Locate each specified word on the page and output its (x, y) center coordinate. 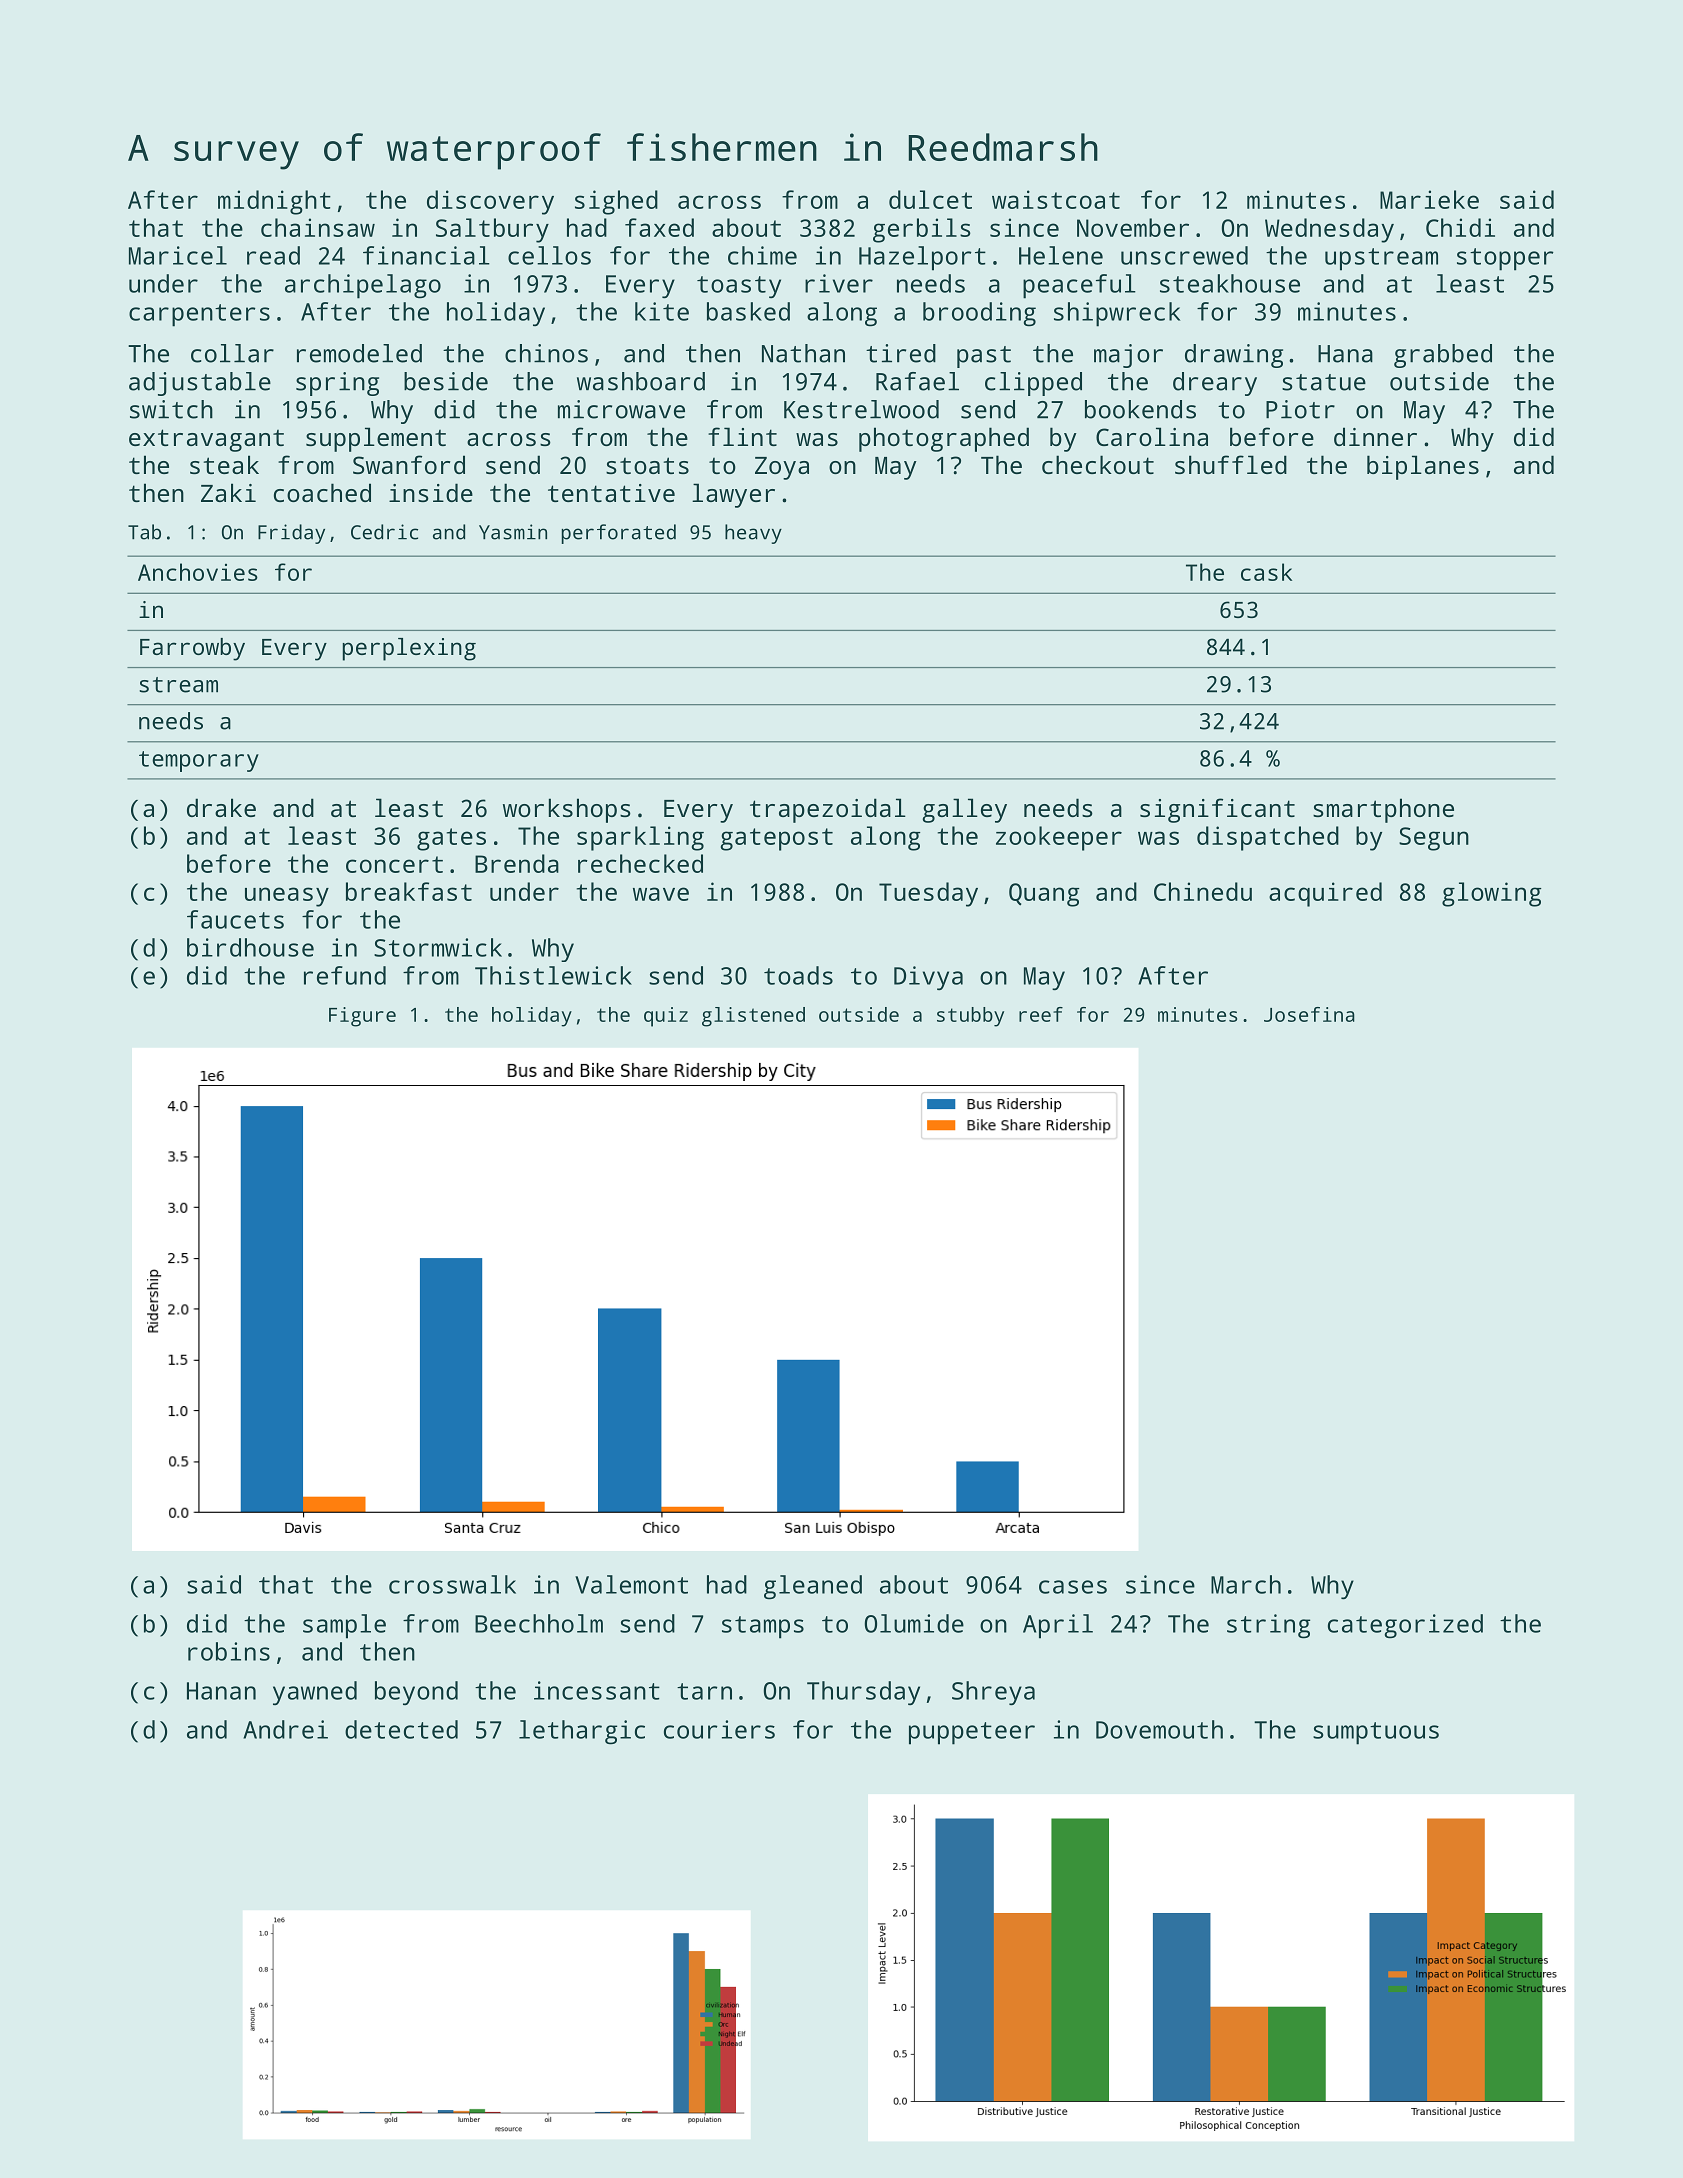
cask (1266, 572)
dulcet (930, 199)
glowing (1491, 894)
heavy (753, 534)
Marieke (1429, 199)
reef (1041, 1014)
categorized (1405, 1626)
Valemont (631, 1584)
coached (322, 492)
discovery (490, 202)
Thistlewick (553, 975)
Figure (362, 1017)
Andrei (285, 1729)
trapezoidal (828, 810)
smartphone (1383, 810)
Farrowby (192, 649)
